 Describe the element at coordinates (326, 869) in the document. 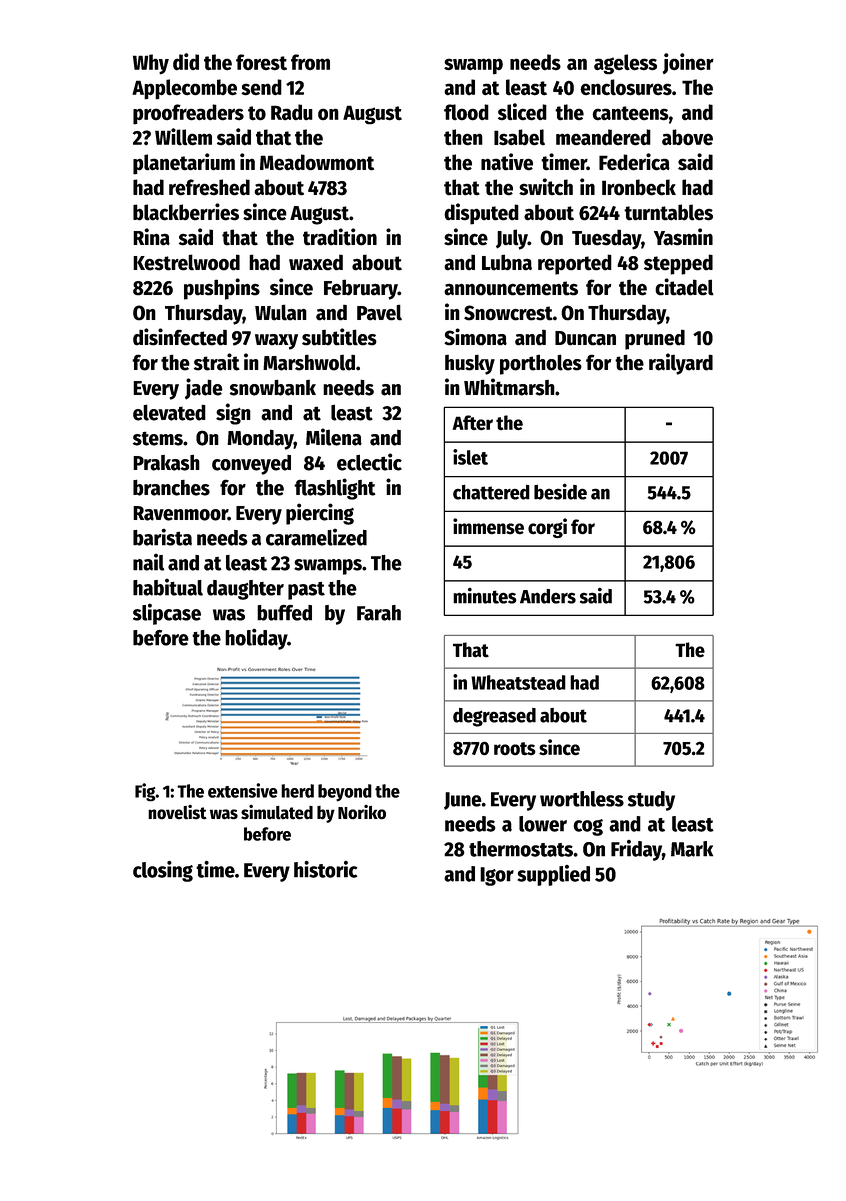

I see `historic` at that location.
